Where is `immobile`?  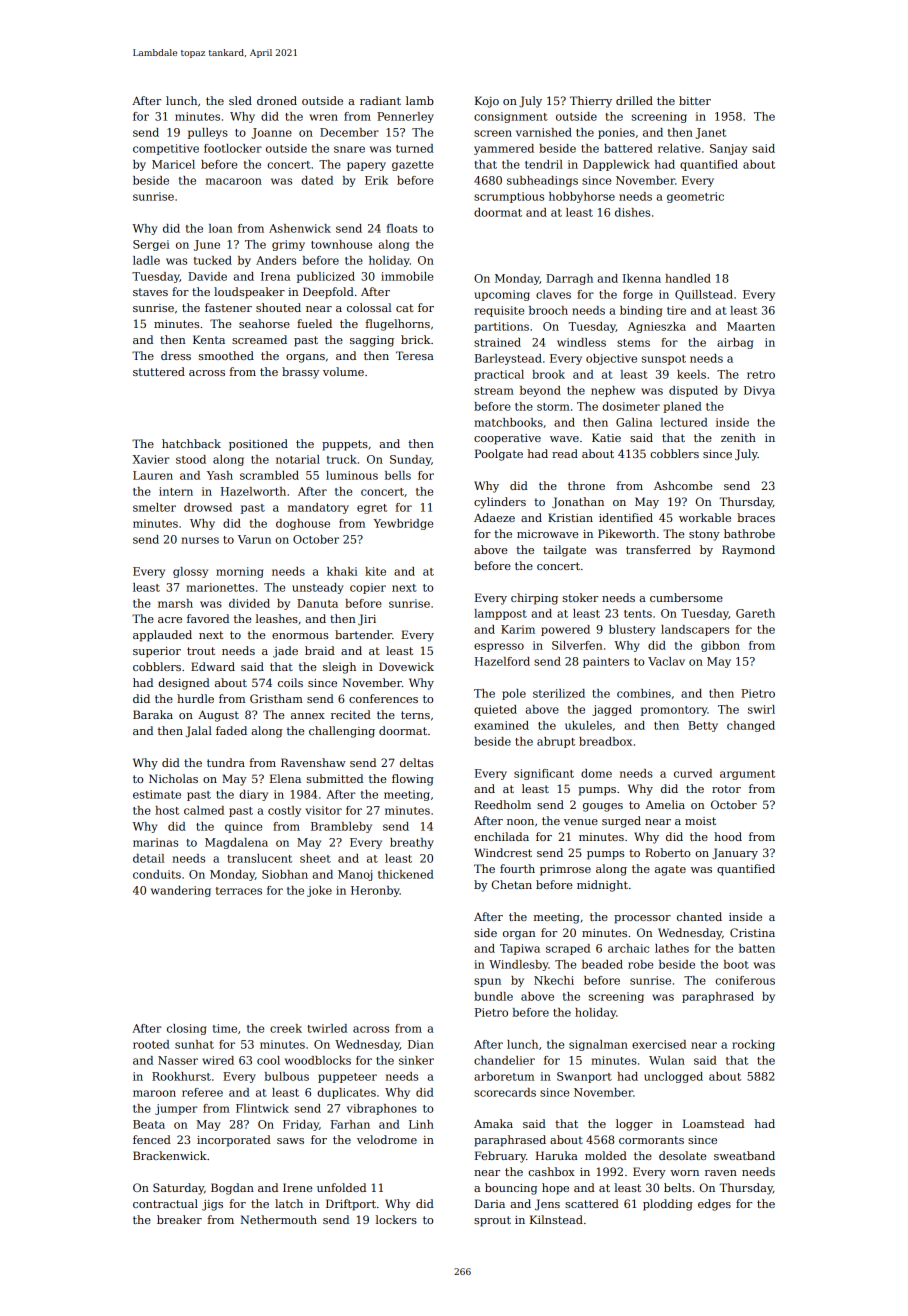 immobile is located at coordinates (407, 276).
